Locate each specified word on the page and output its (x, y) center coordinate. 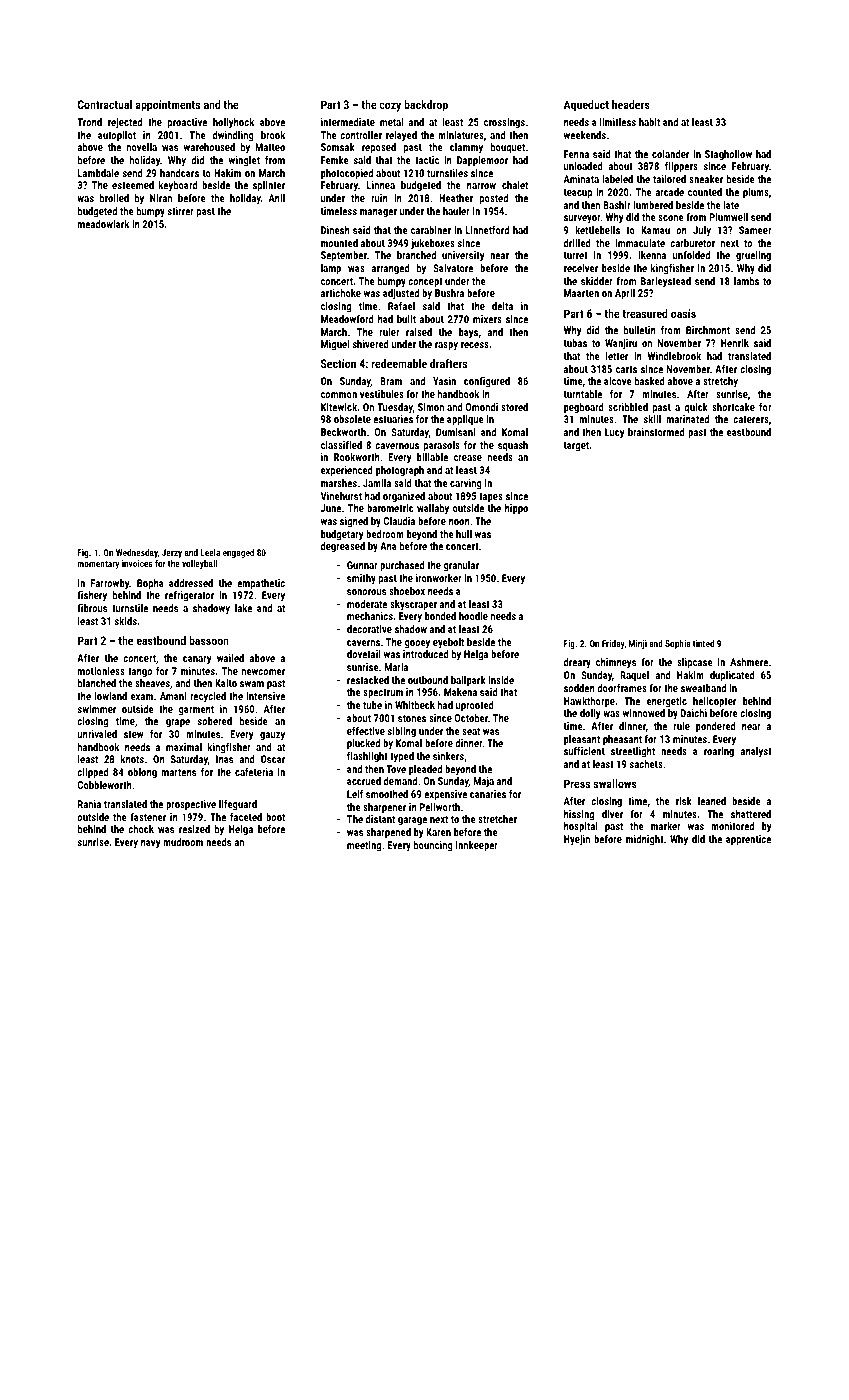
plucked (363, 744)
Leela (210, 552)
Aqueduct (586, 106)
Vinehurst (341, 496)
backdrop (426, 106)
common (339, 395)
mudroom (183, 842)
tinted (703, 643)
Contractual (105, 104)
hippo (516, 509)
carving (466, 484)
